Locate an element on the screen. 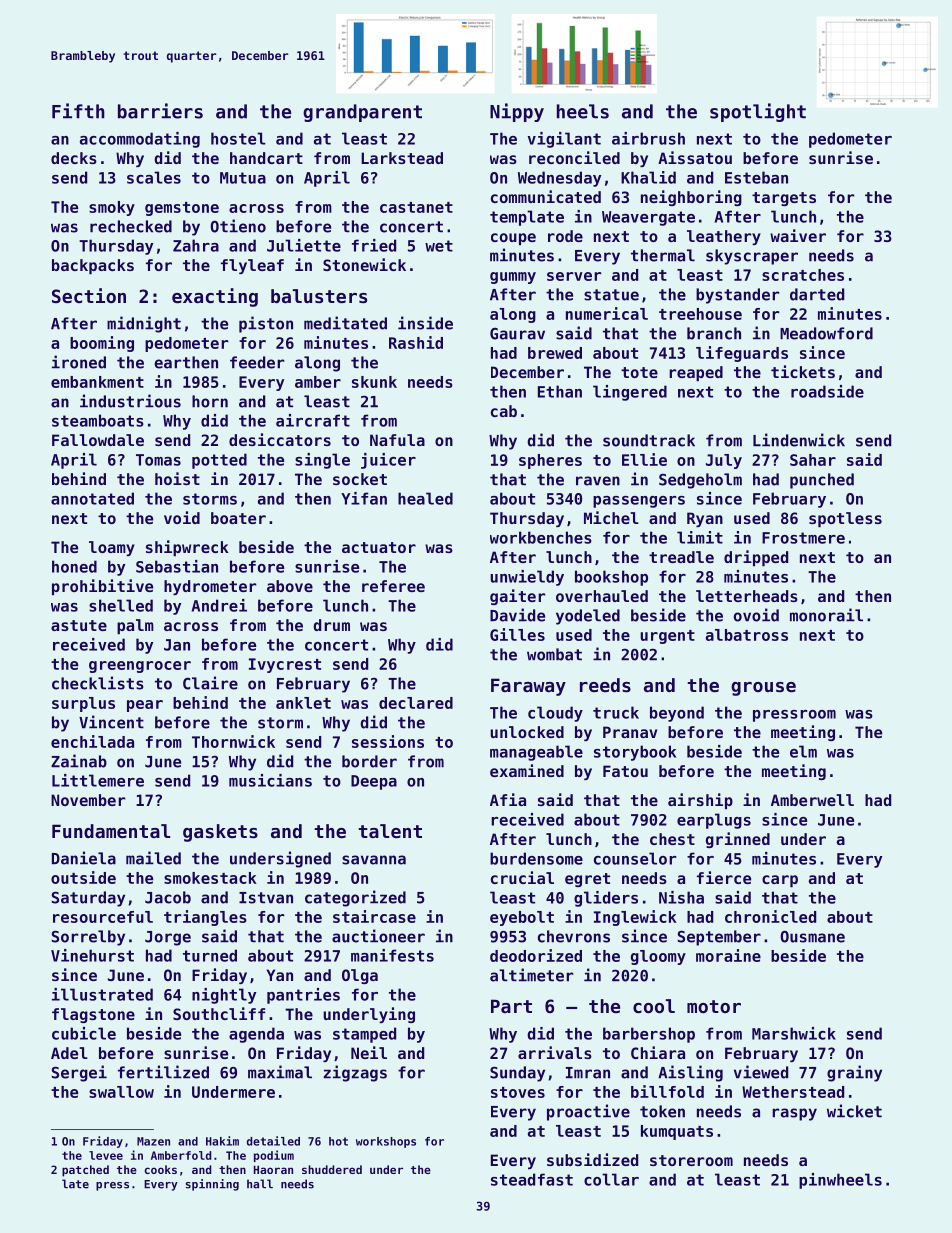 The image size is (952, 1233). targets is located at coordinates (784, 199).
